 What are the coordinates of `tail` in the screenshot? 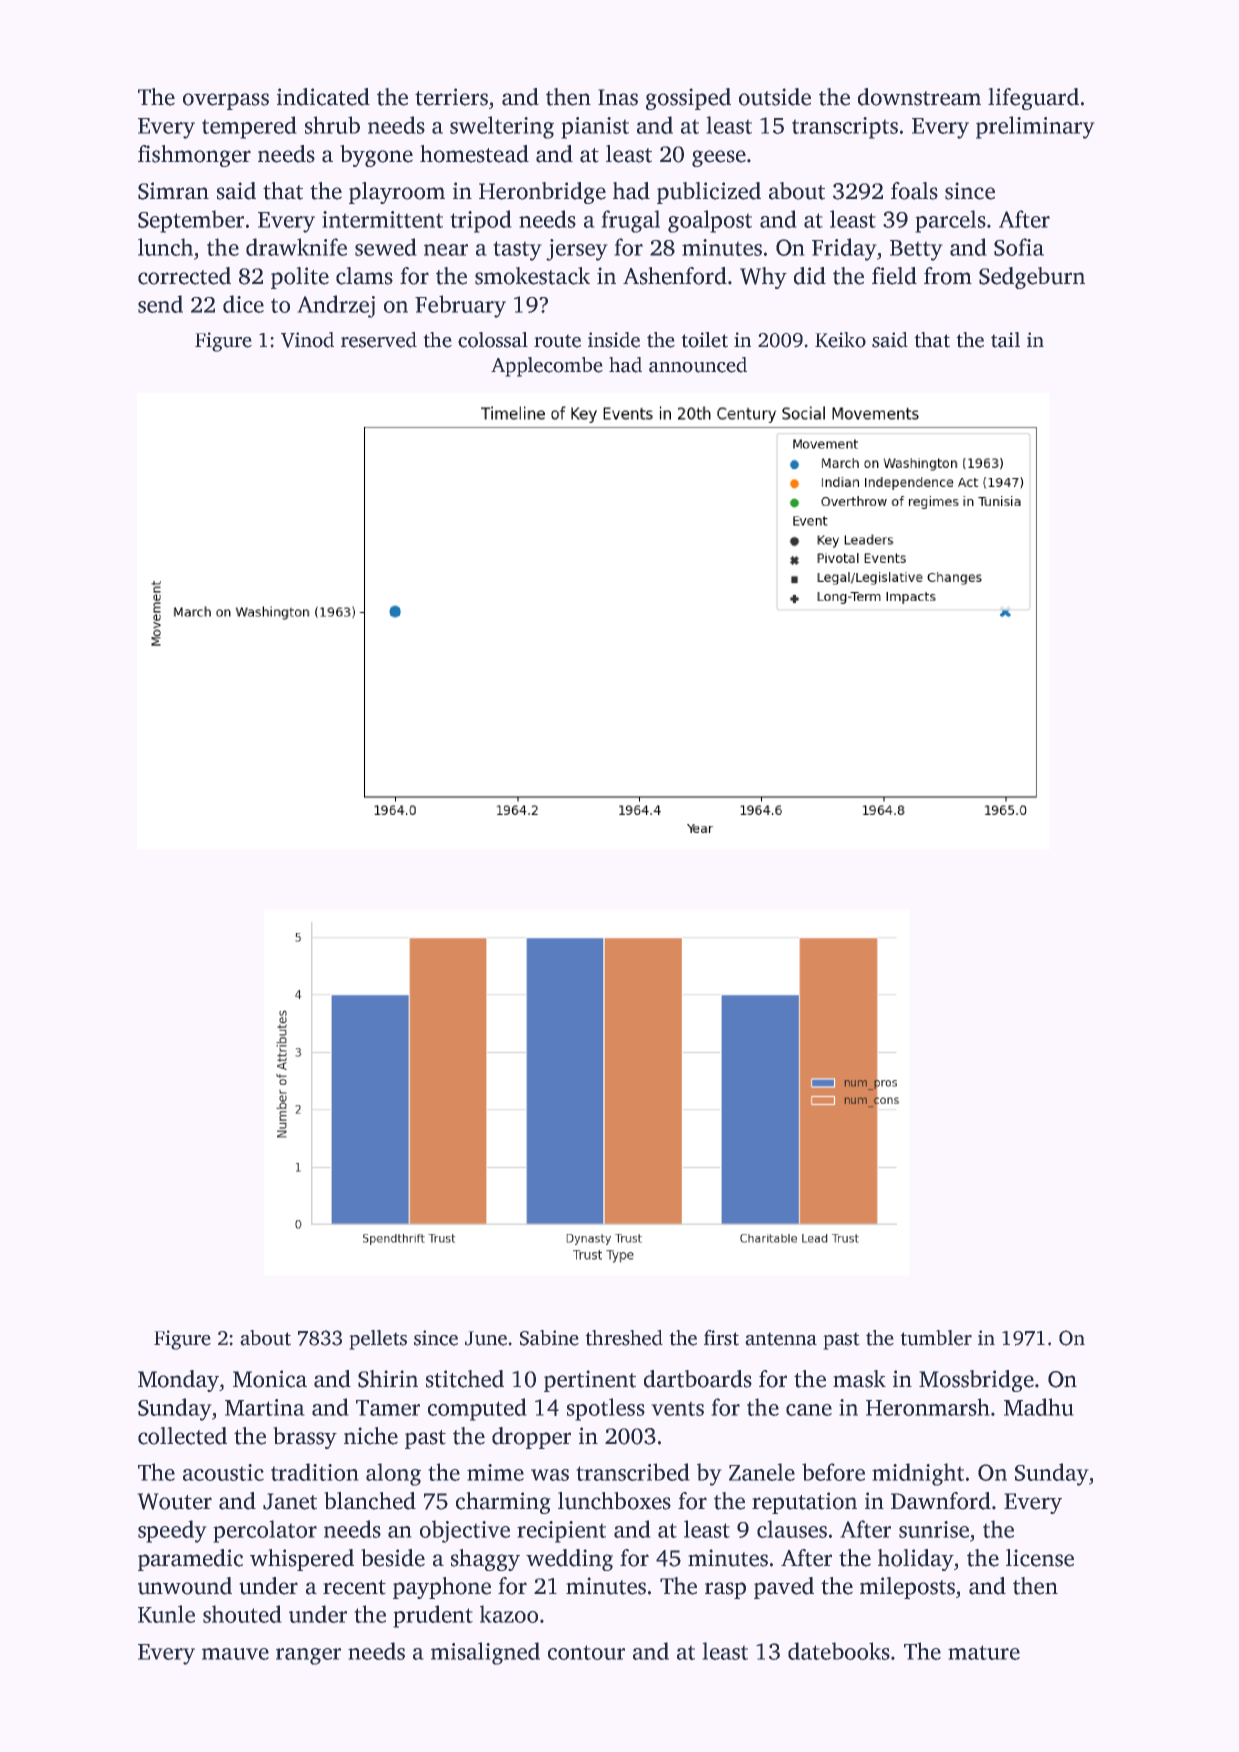 It's located at (1005, 340).
